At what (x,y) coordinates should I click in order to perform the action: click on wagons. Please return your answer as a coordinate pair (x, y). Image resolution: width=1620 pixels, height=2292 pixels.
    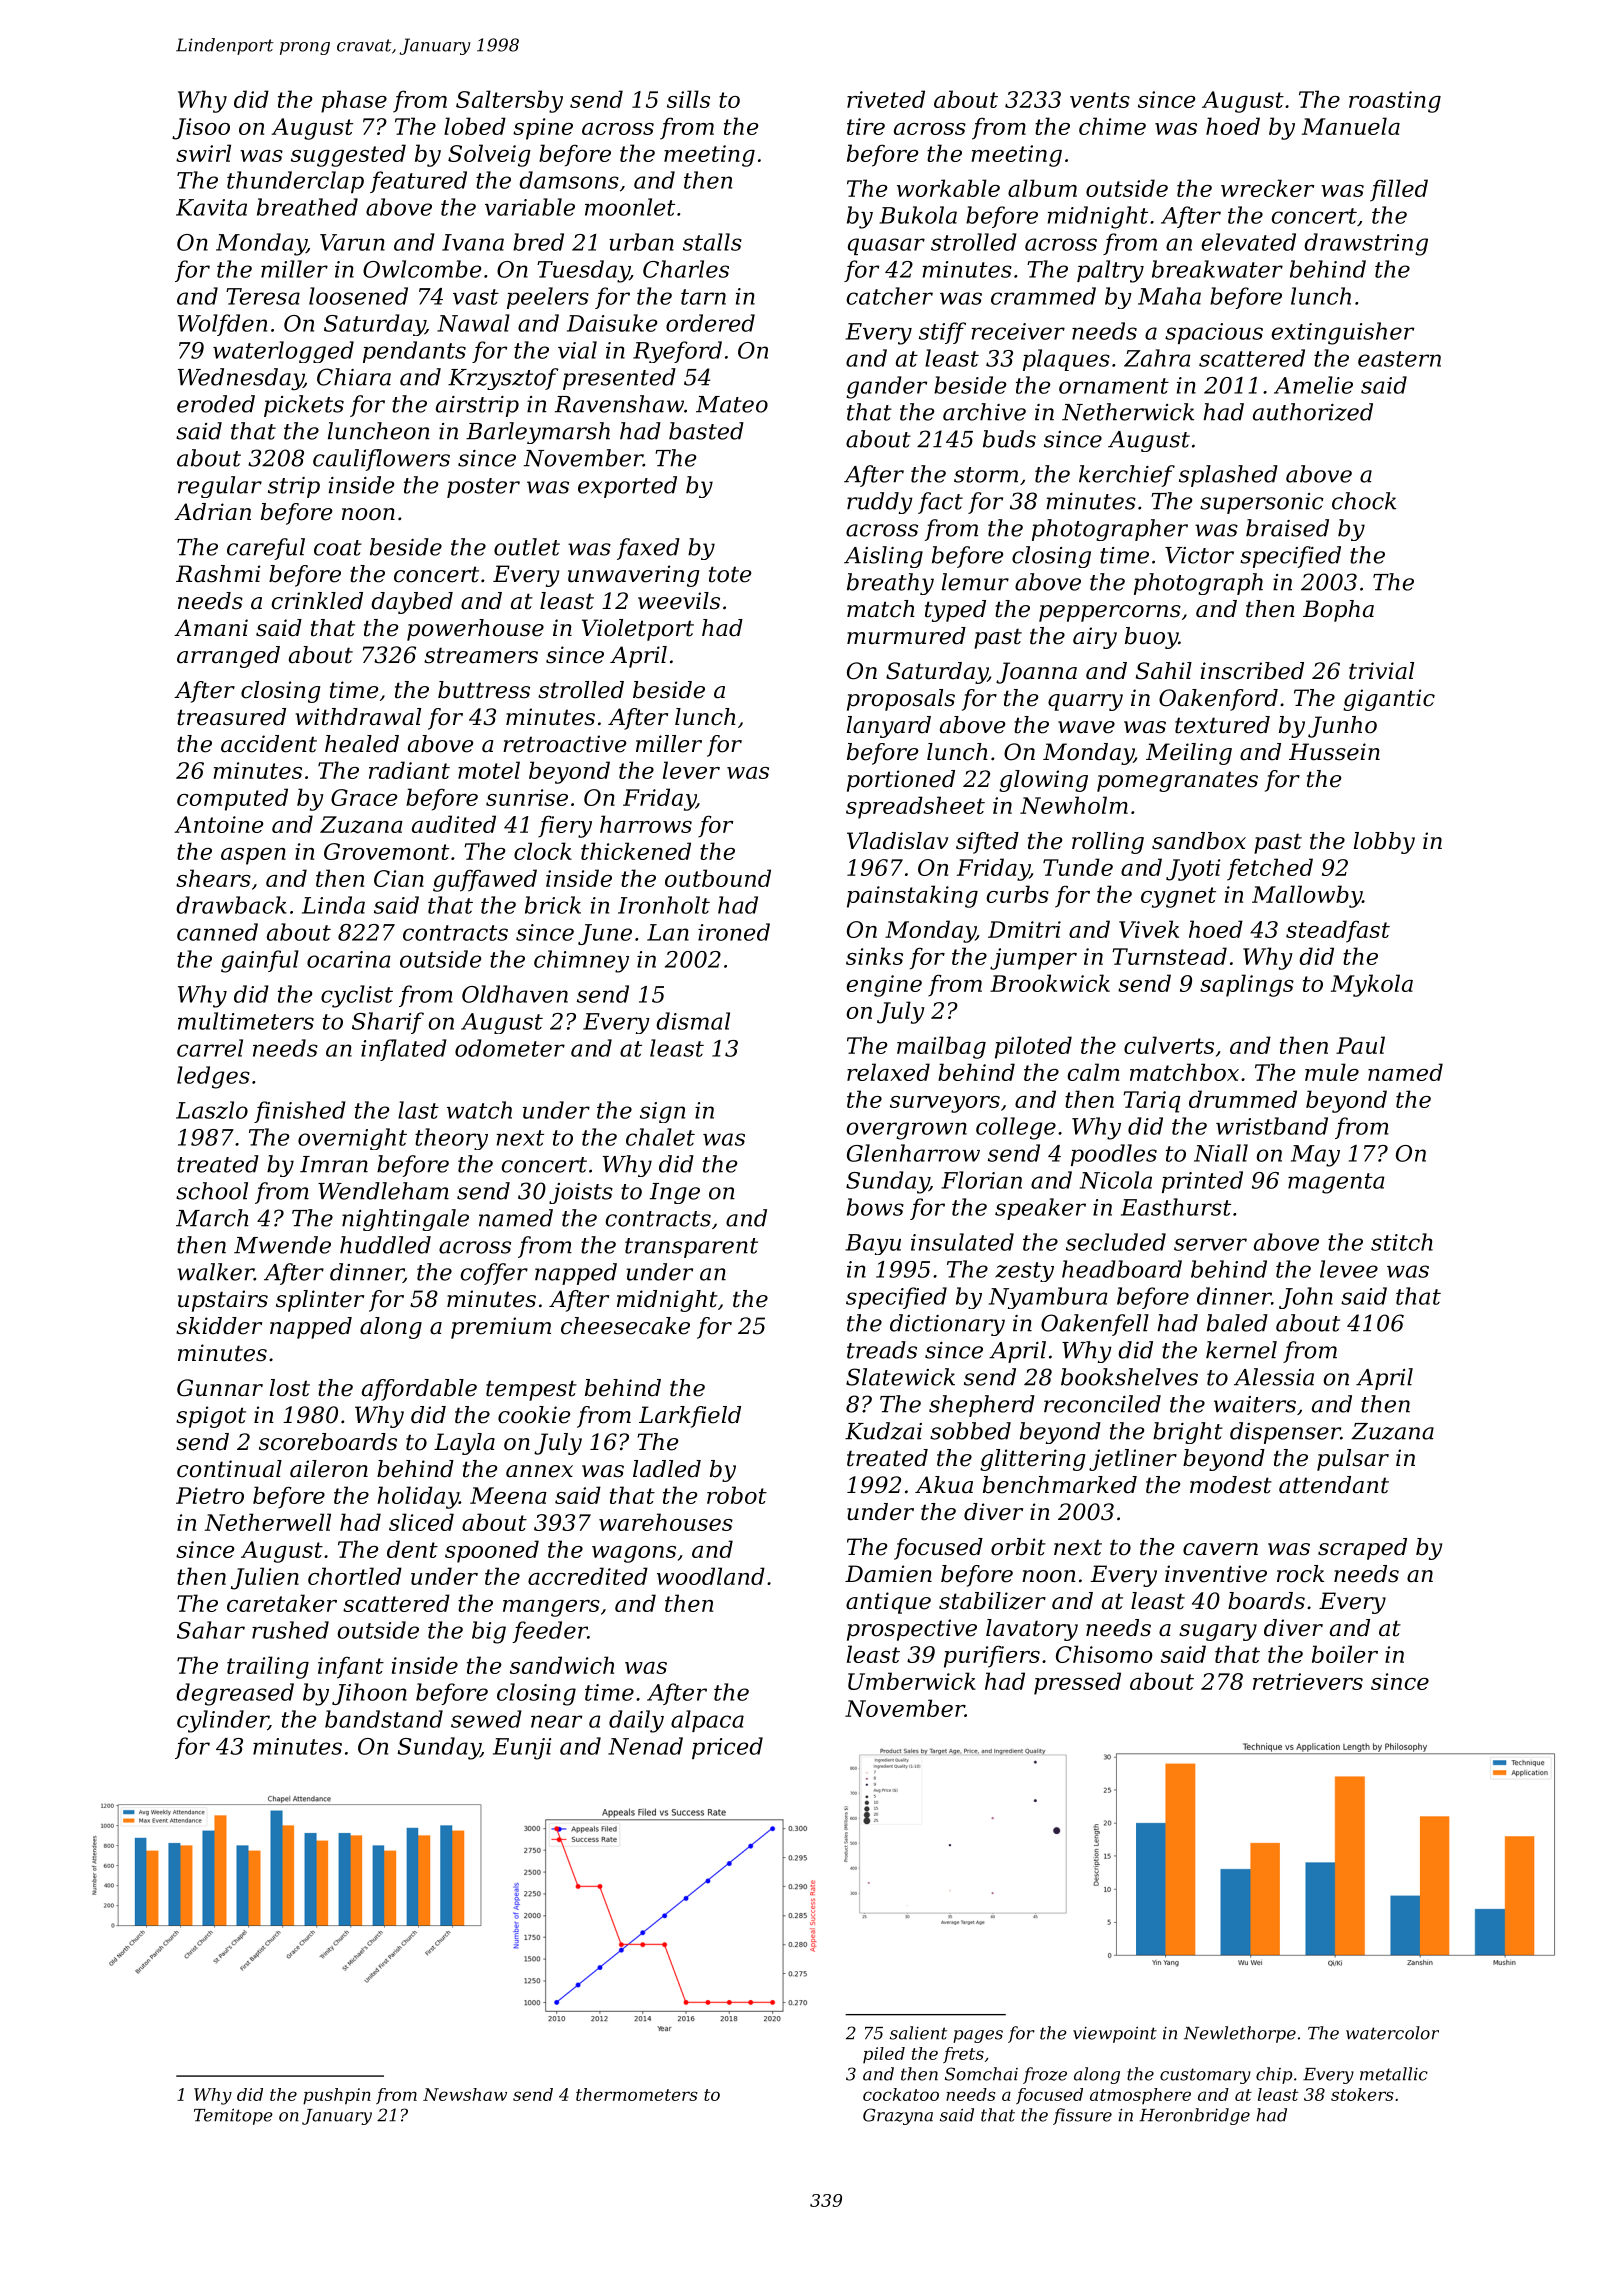
    Looking at the image, I should click on (634, 1554).
